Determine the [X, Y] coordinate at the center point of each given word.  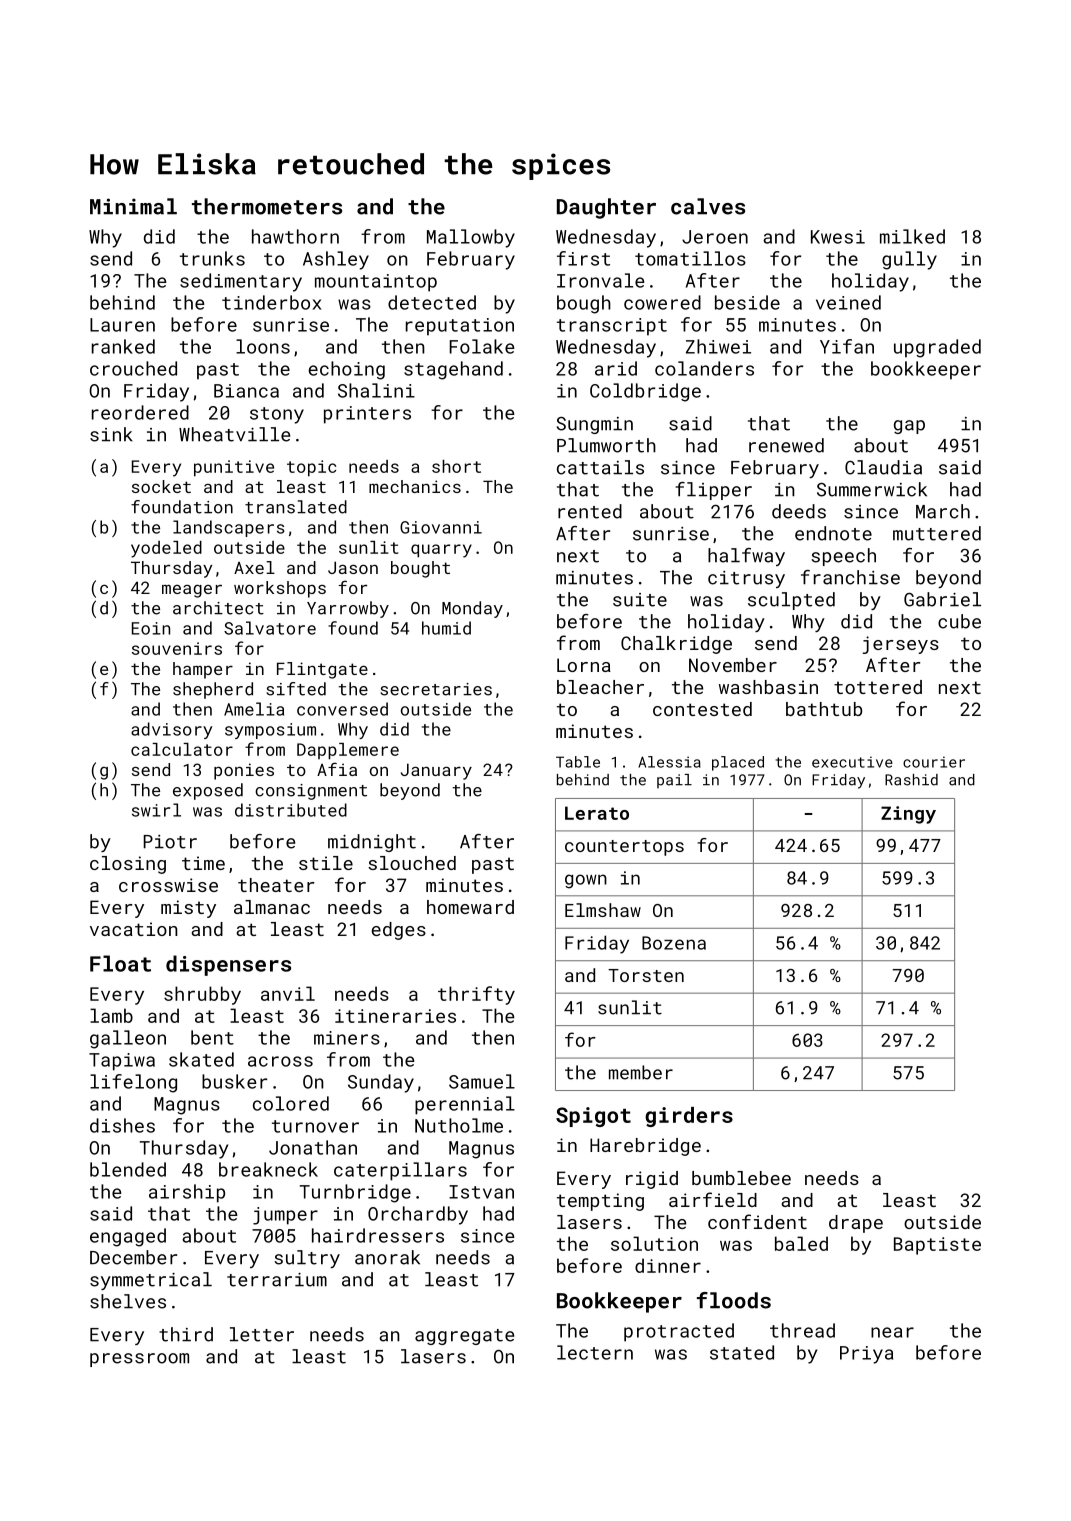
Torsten [646, 975]
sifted [296, 689]
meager [192, 591]
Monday [472, 609]
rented [590, 511]
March [943, 511]
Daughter [606, 208]
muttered [937, 533]
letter [262, 1334]
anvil [288, 993]
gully [909, 260]
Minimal [133, 206]
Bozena [674, 943]
